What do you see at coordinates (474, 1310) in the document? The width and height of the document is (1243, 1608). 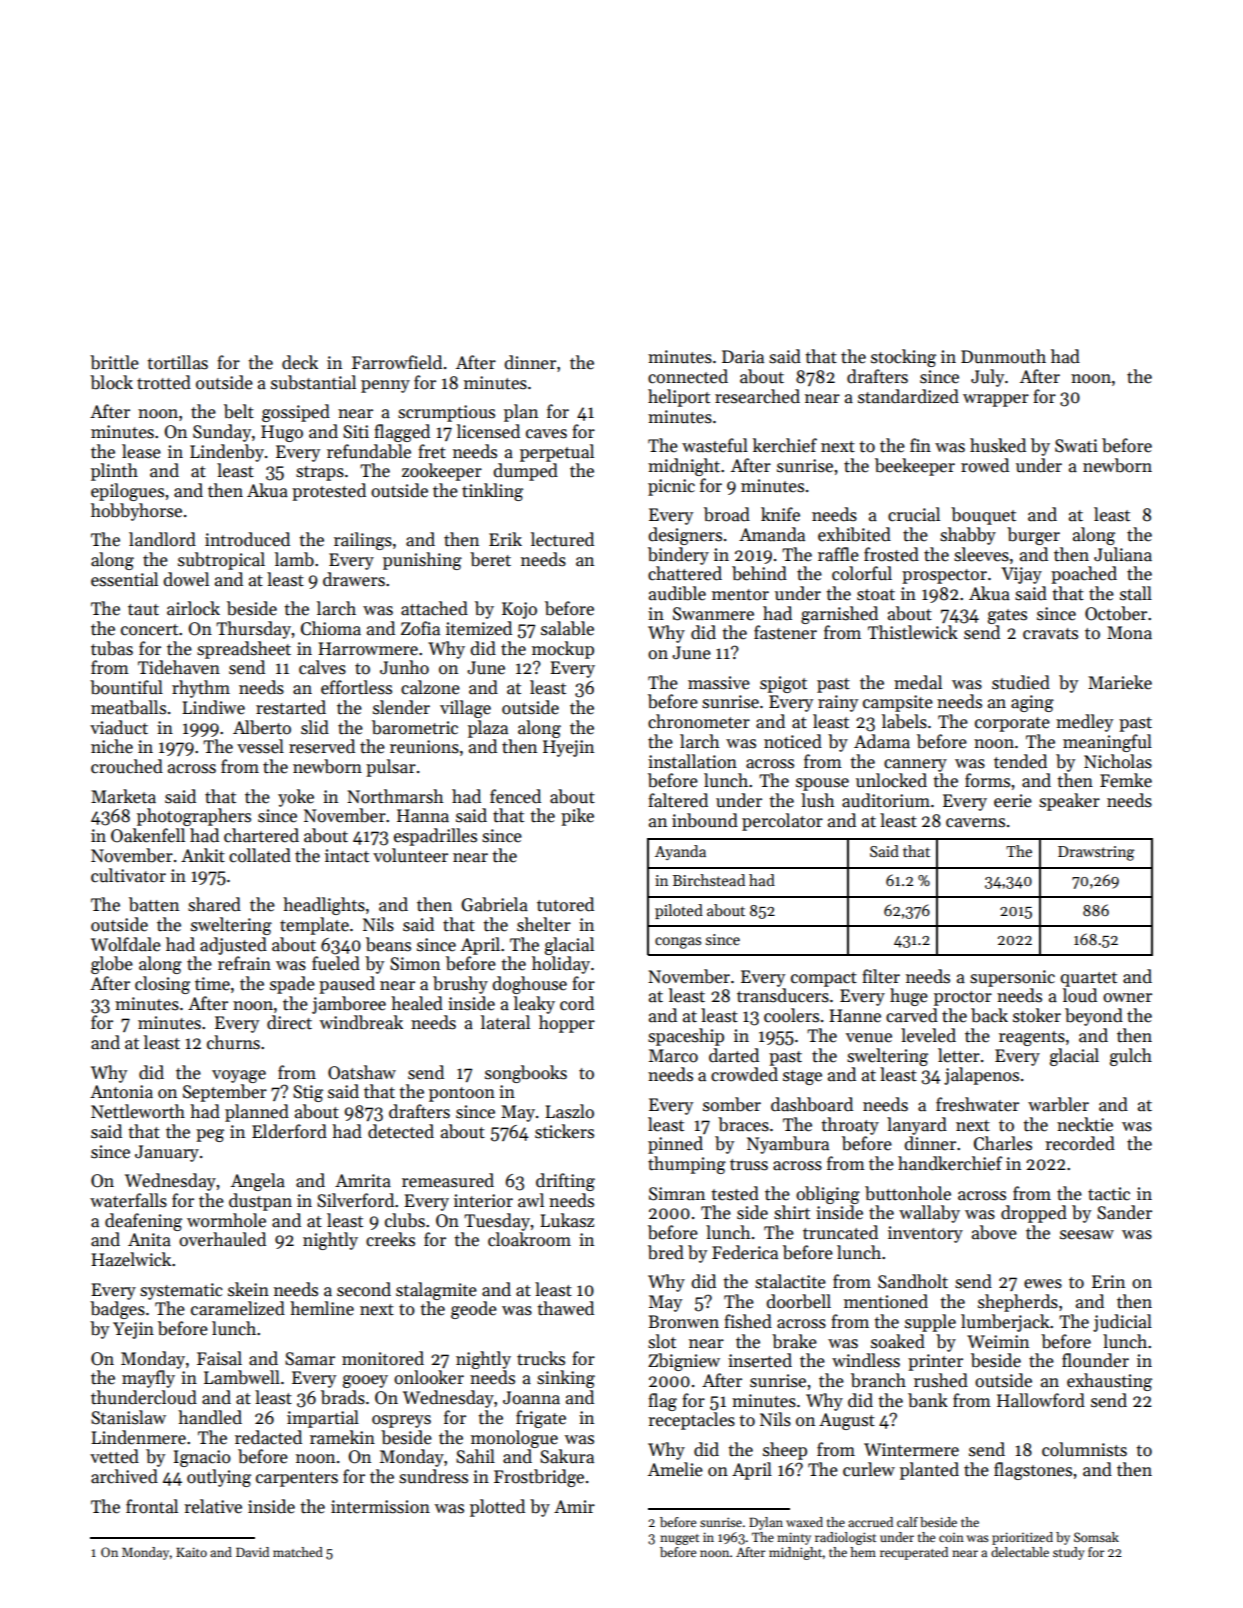 I see `geode` at bounding box center [474, 1310].
